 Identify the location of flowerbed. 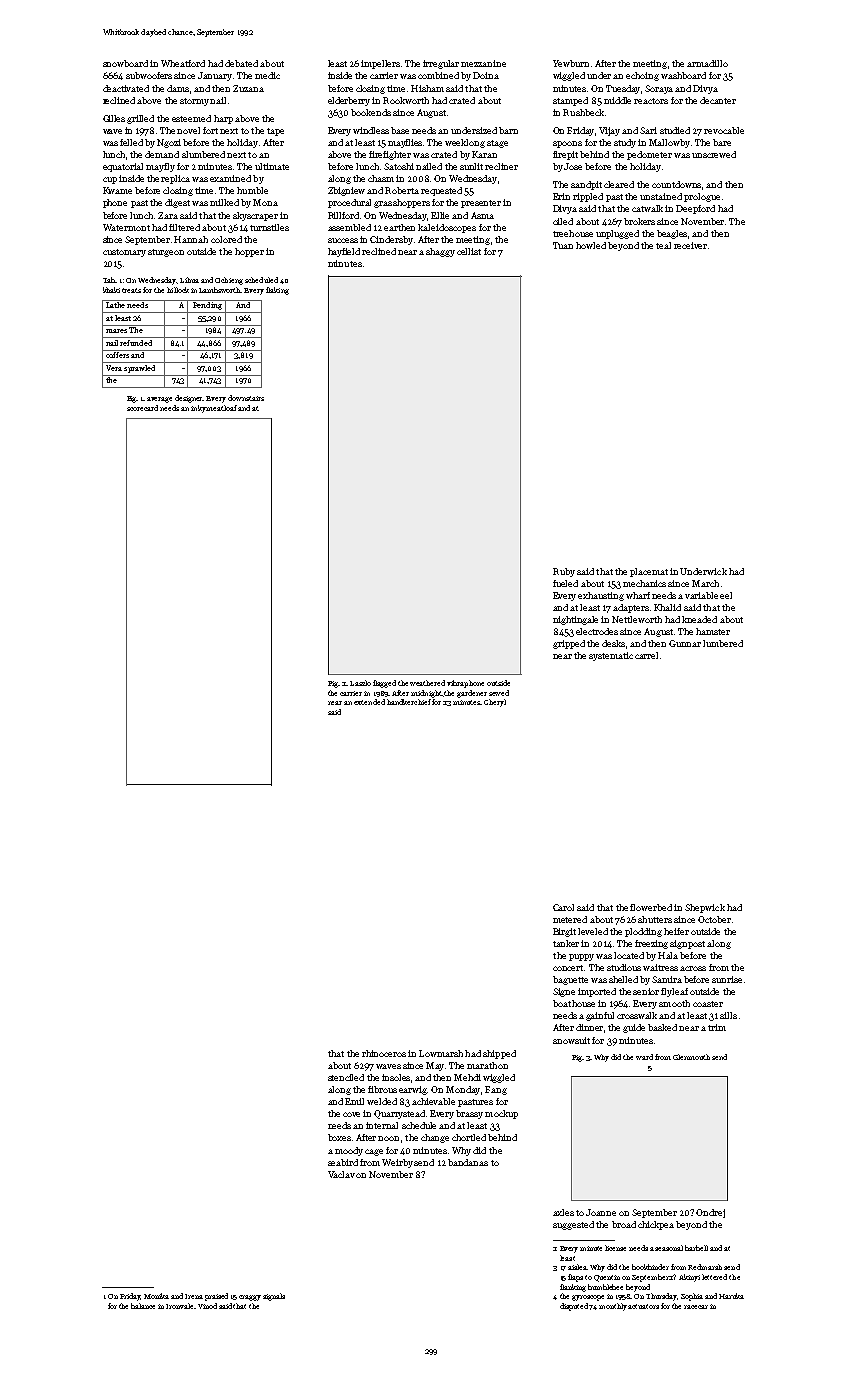
(651, 907).
